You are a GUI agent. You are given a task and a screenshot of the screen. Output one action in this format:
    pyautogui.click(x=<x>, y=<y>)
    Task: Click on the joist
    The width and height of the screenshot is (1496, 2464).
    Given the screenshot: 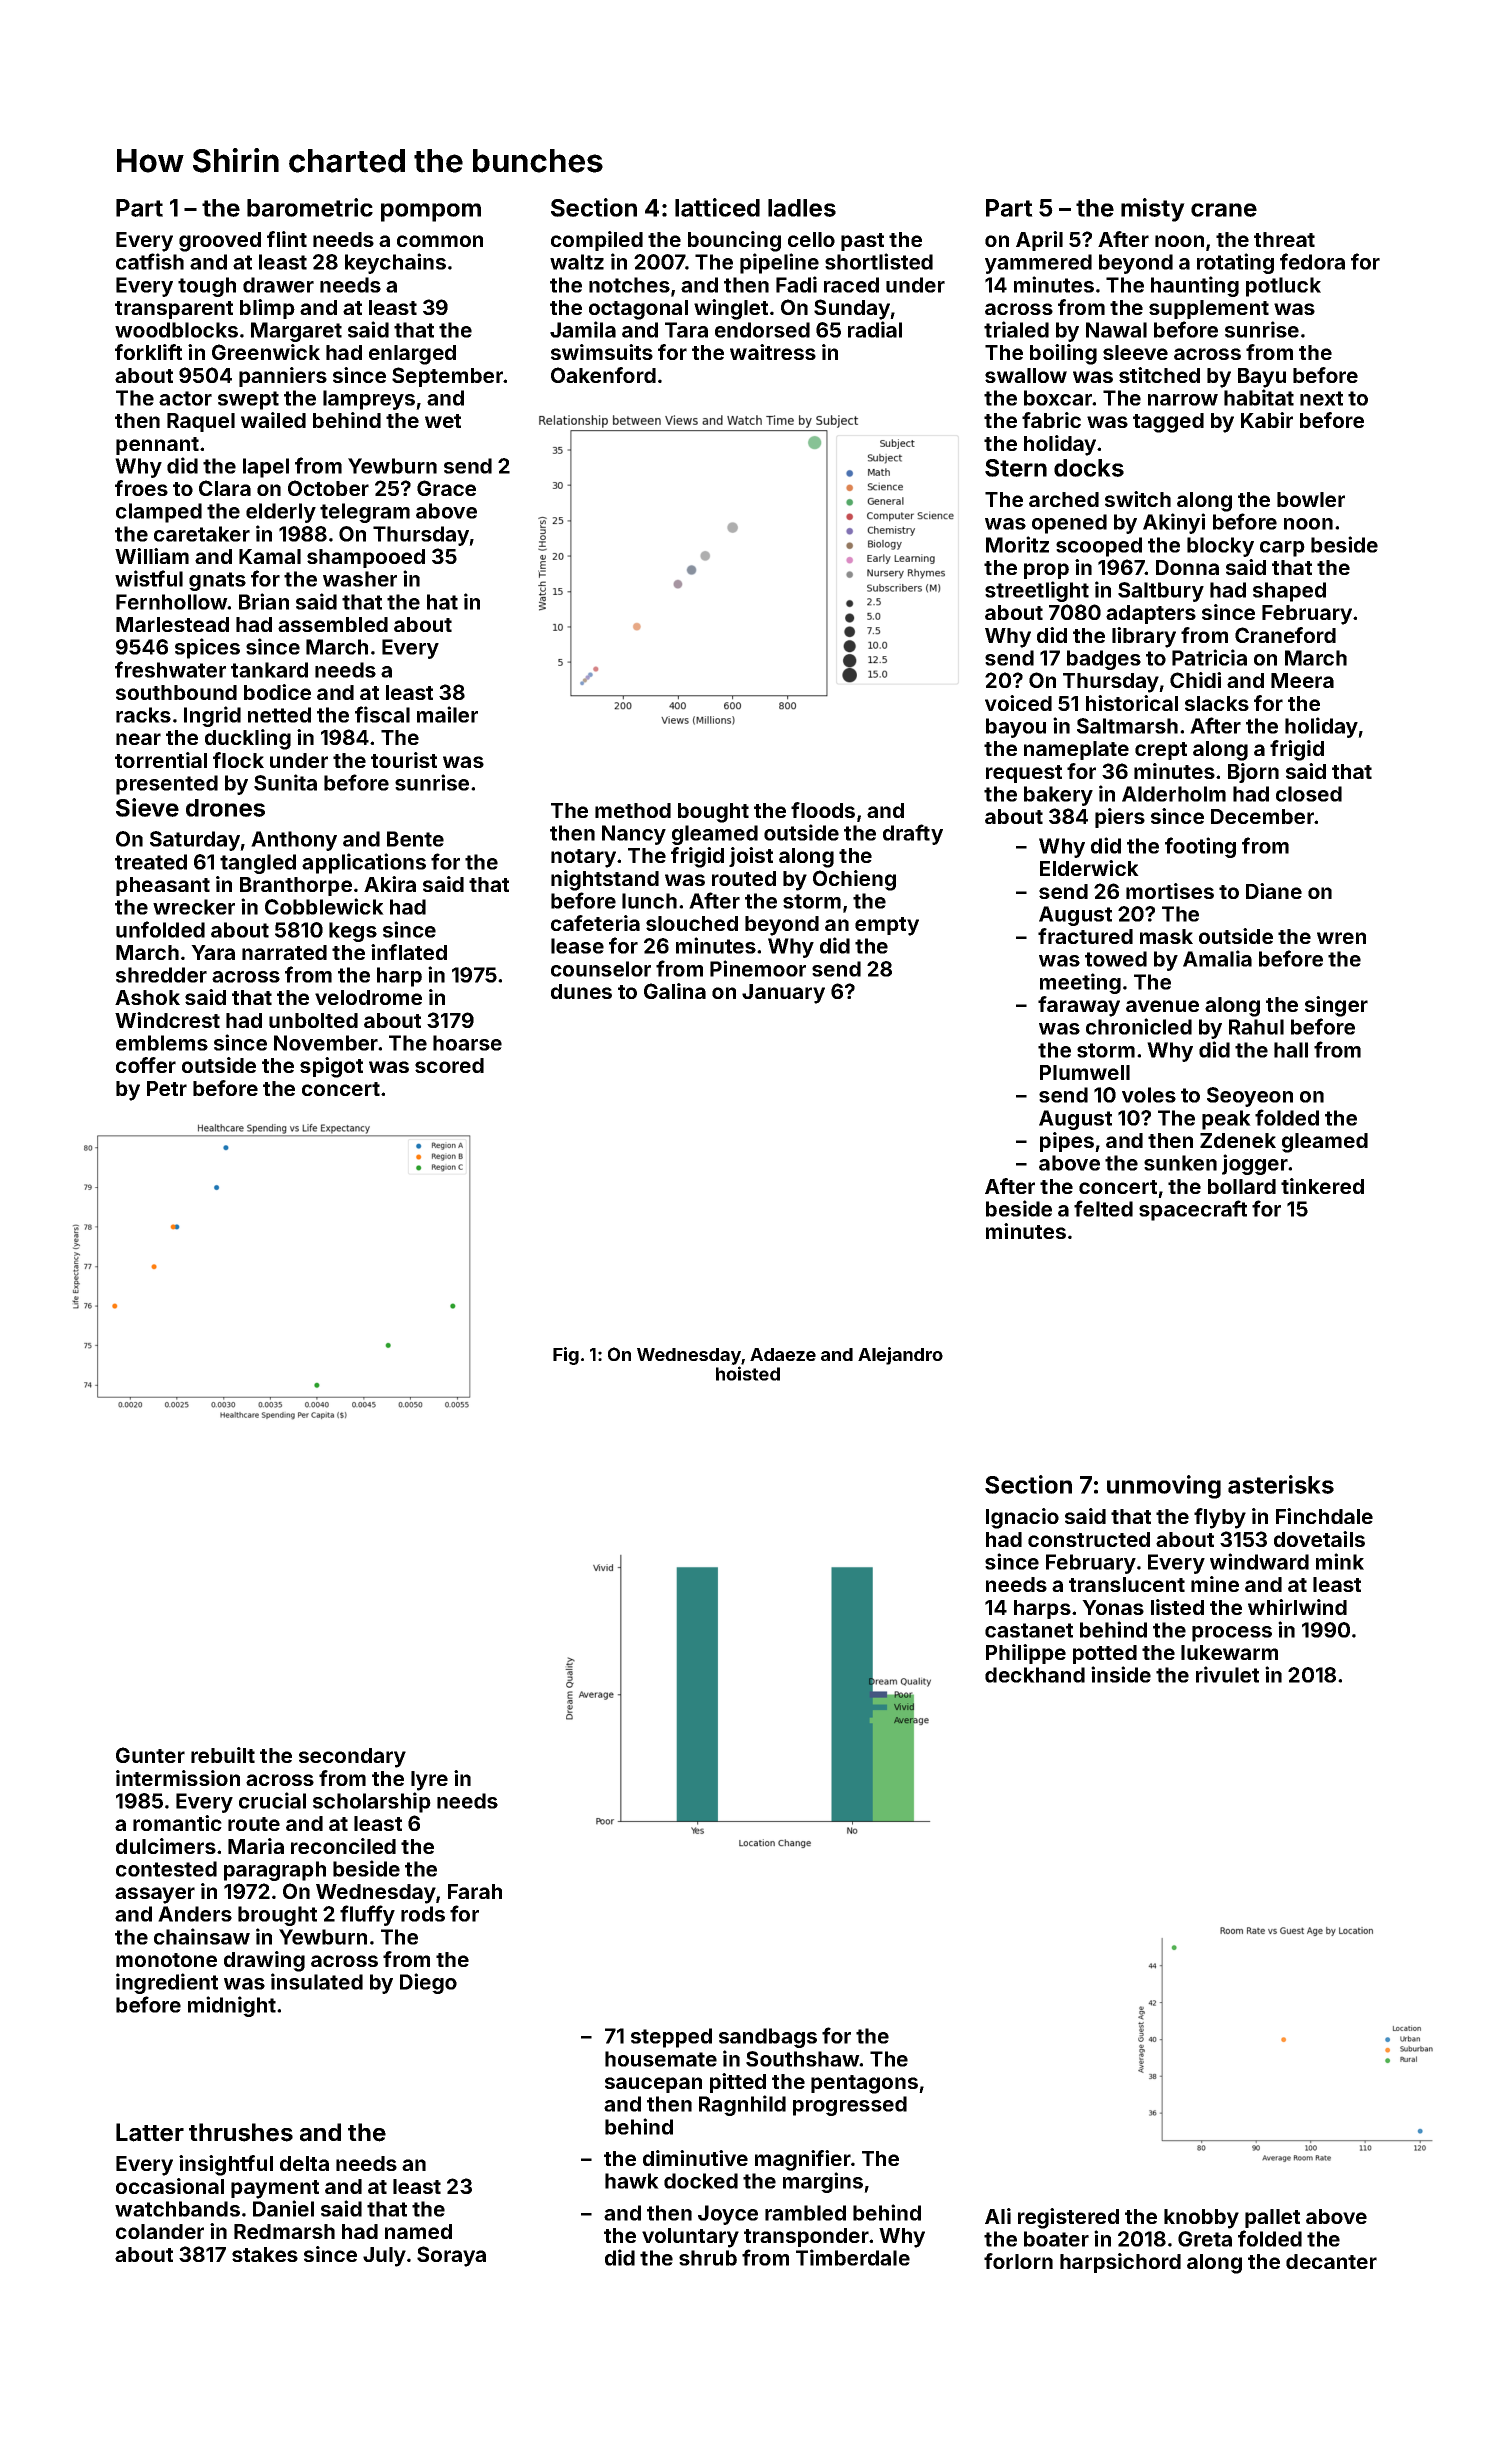 What is the action you would take?
    pyautogui.click(x=751, y=857)
